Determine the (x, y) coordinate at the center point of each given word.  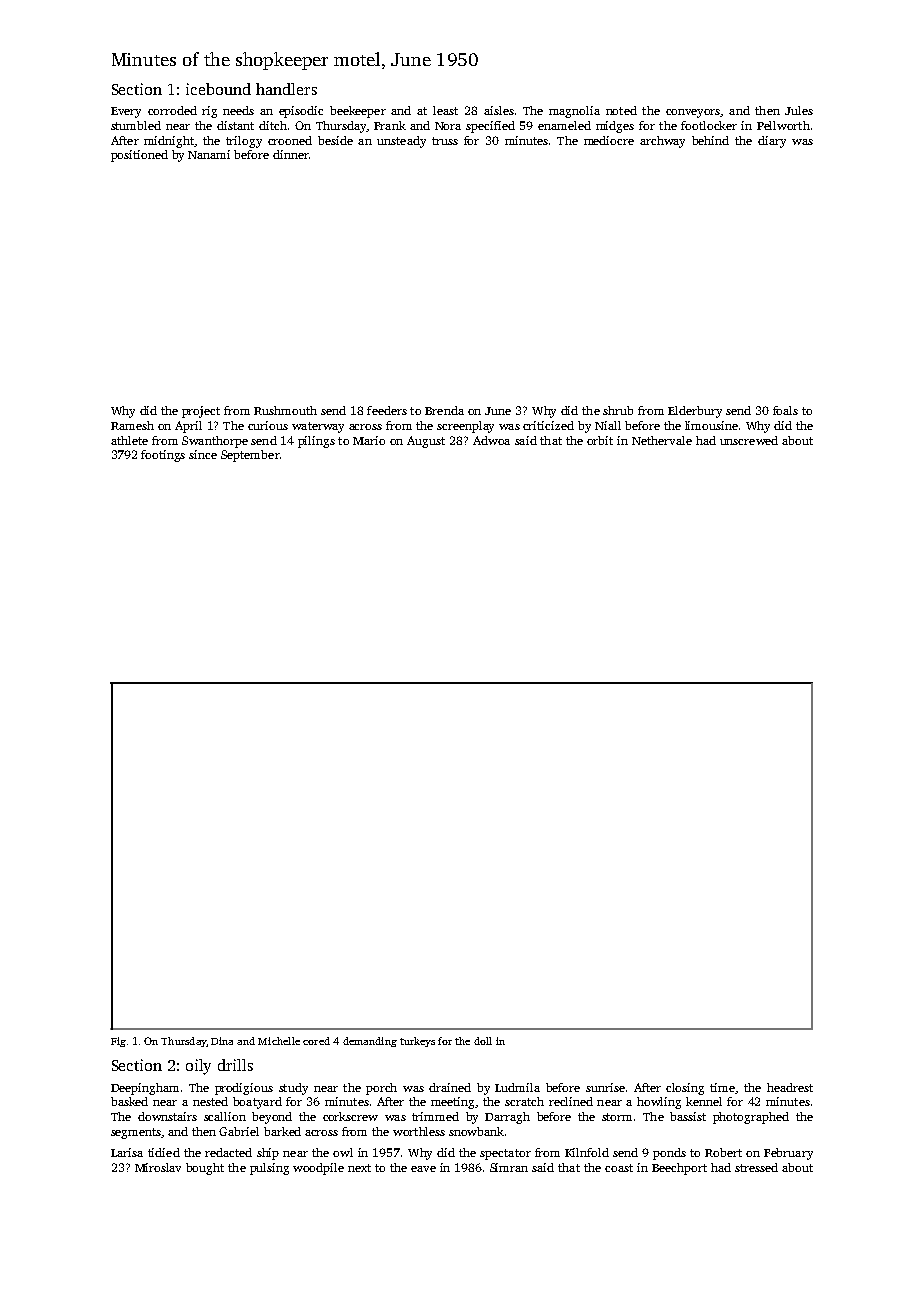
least (445, 110)
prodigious (244, 1089)
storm (617, 1117)
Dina (222, 1041)
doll (483, 1041)
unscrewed (749, 440)
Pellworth (783, 125)
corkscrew (350, 1116)
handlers (286, 89)
